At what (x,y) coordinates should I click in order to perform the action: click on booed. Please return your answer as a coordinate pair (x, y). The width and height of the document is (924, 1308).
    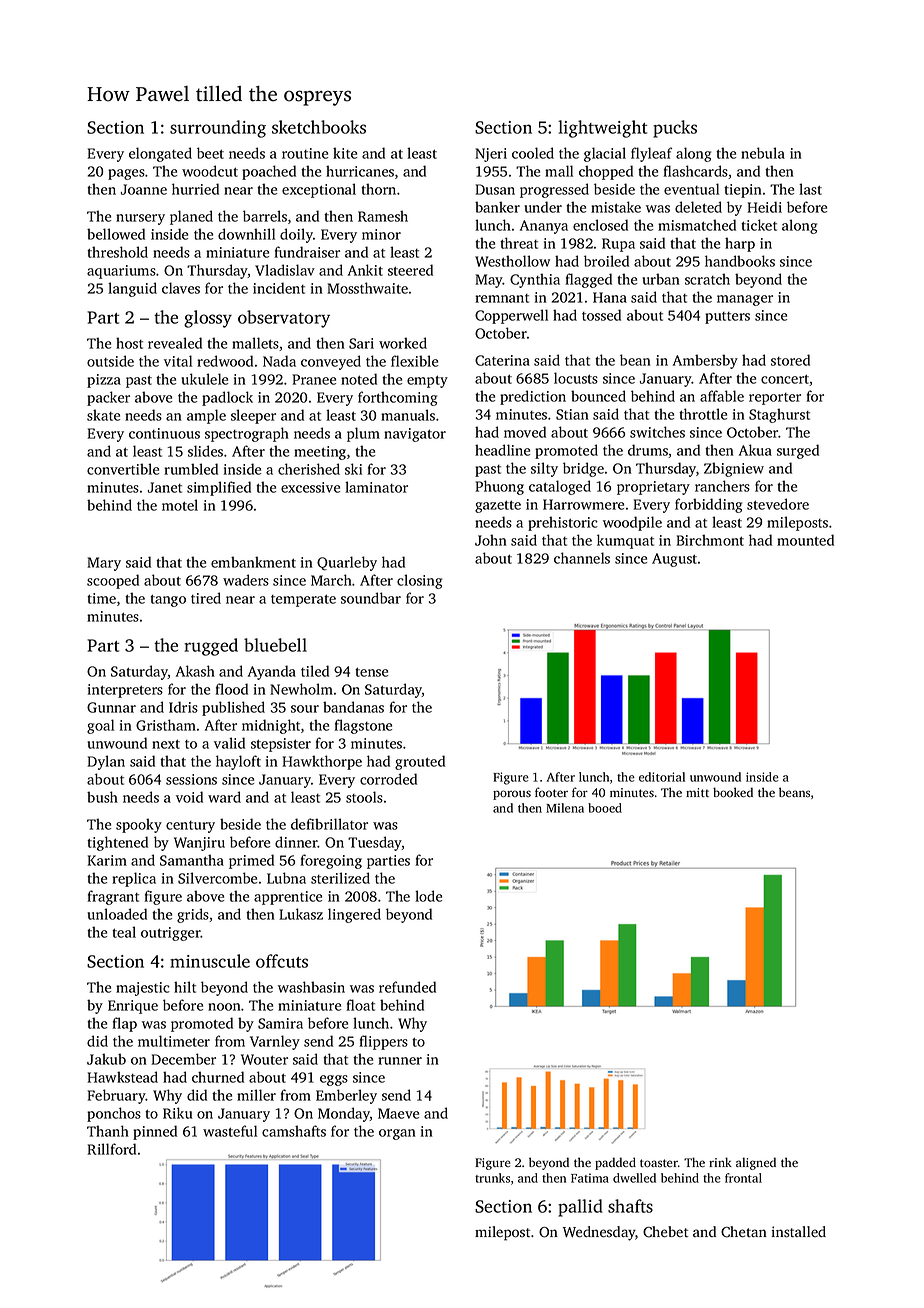
    Looking at the image, I should click on (605, 808).
